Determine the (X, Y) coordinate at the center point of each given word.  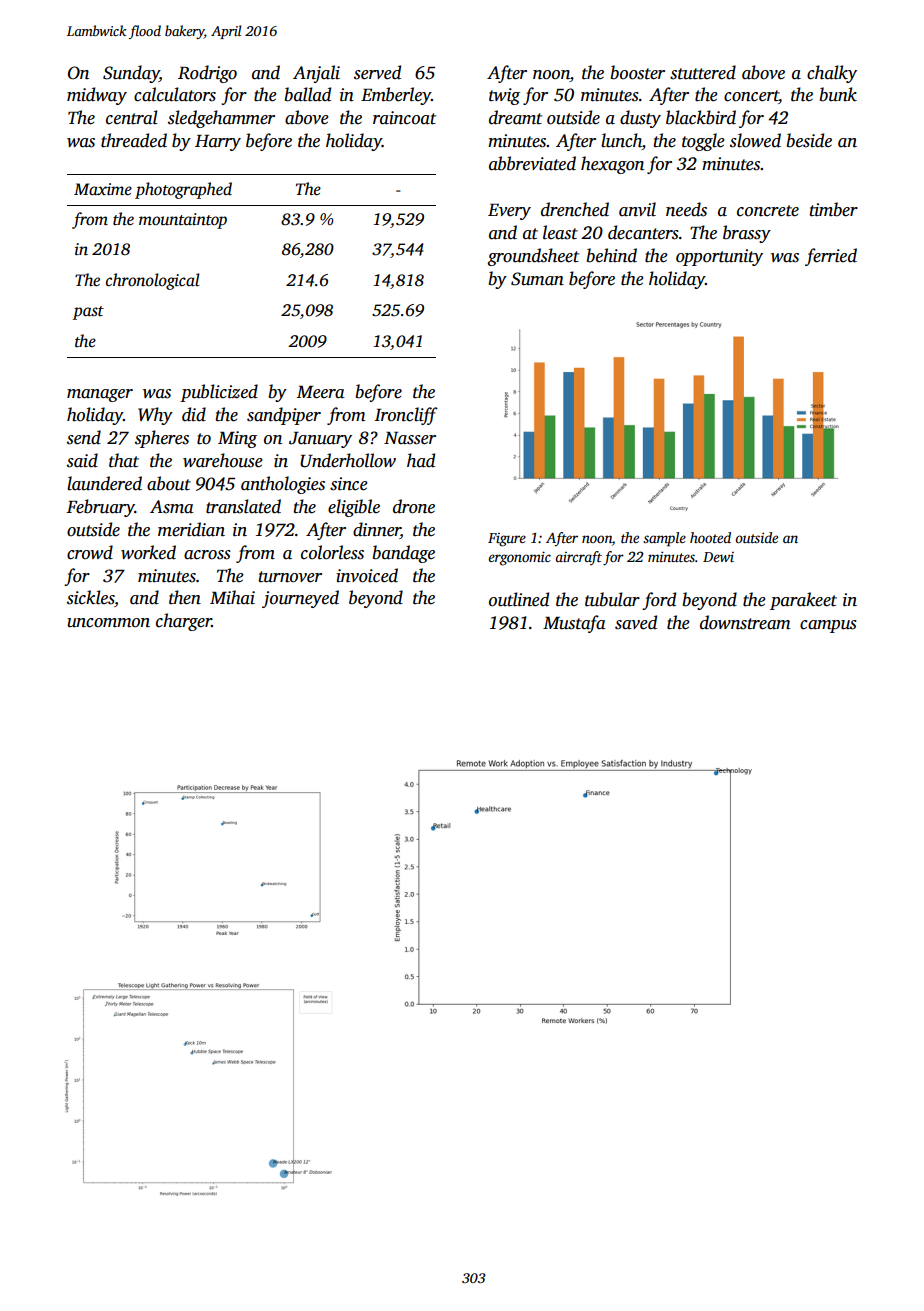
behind (612, 255)
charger (184, 622)
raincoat (404, 118)
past (88, 313)
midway (97, 96)
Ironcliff (406, 416)
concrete (768, 211)
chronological (153, 281)
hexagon (612, 165)
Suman (537, 279)
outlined (519, 599)
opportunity (719, 257)
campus (828, 626)
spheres (162, 439)
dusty (640, 119)
